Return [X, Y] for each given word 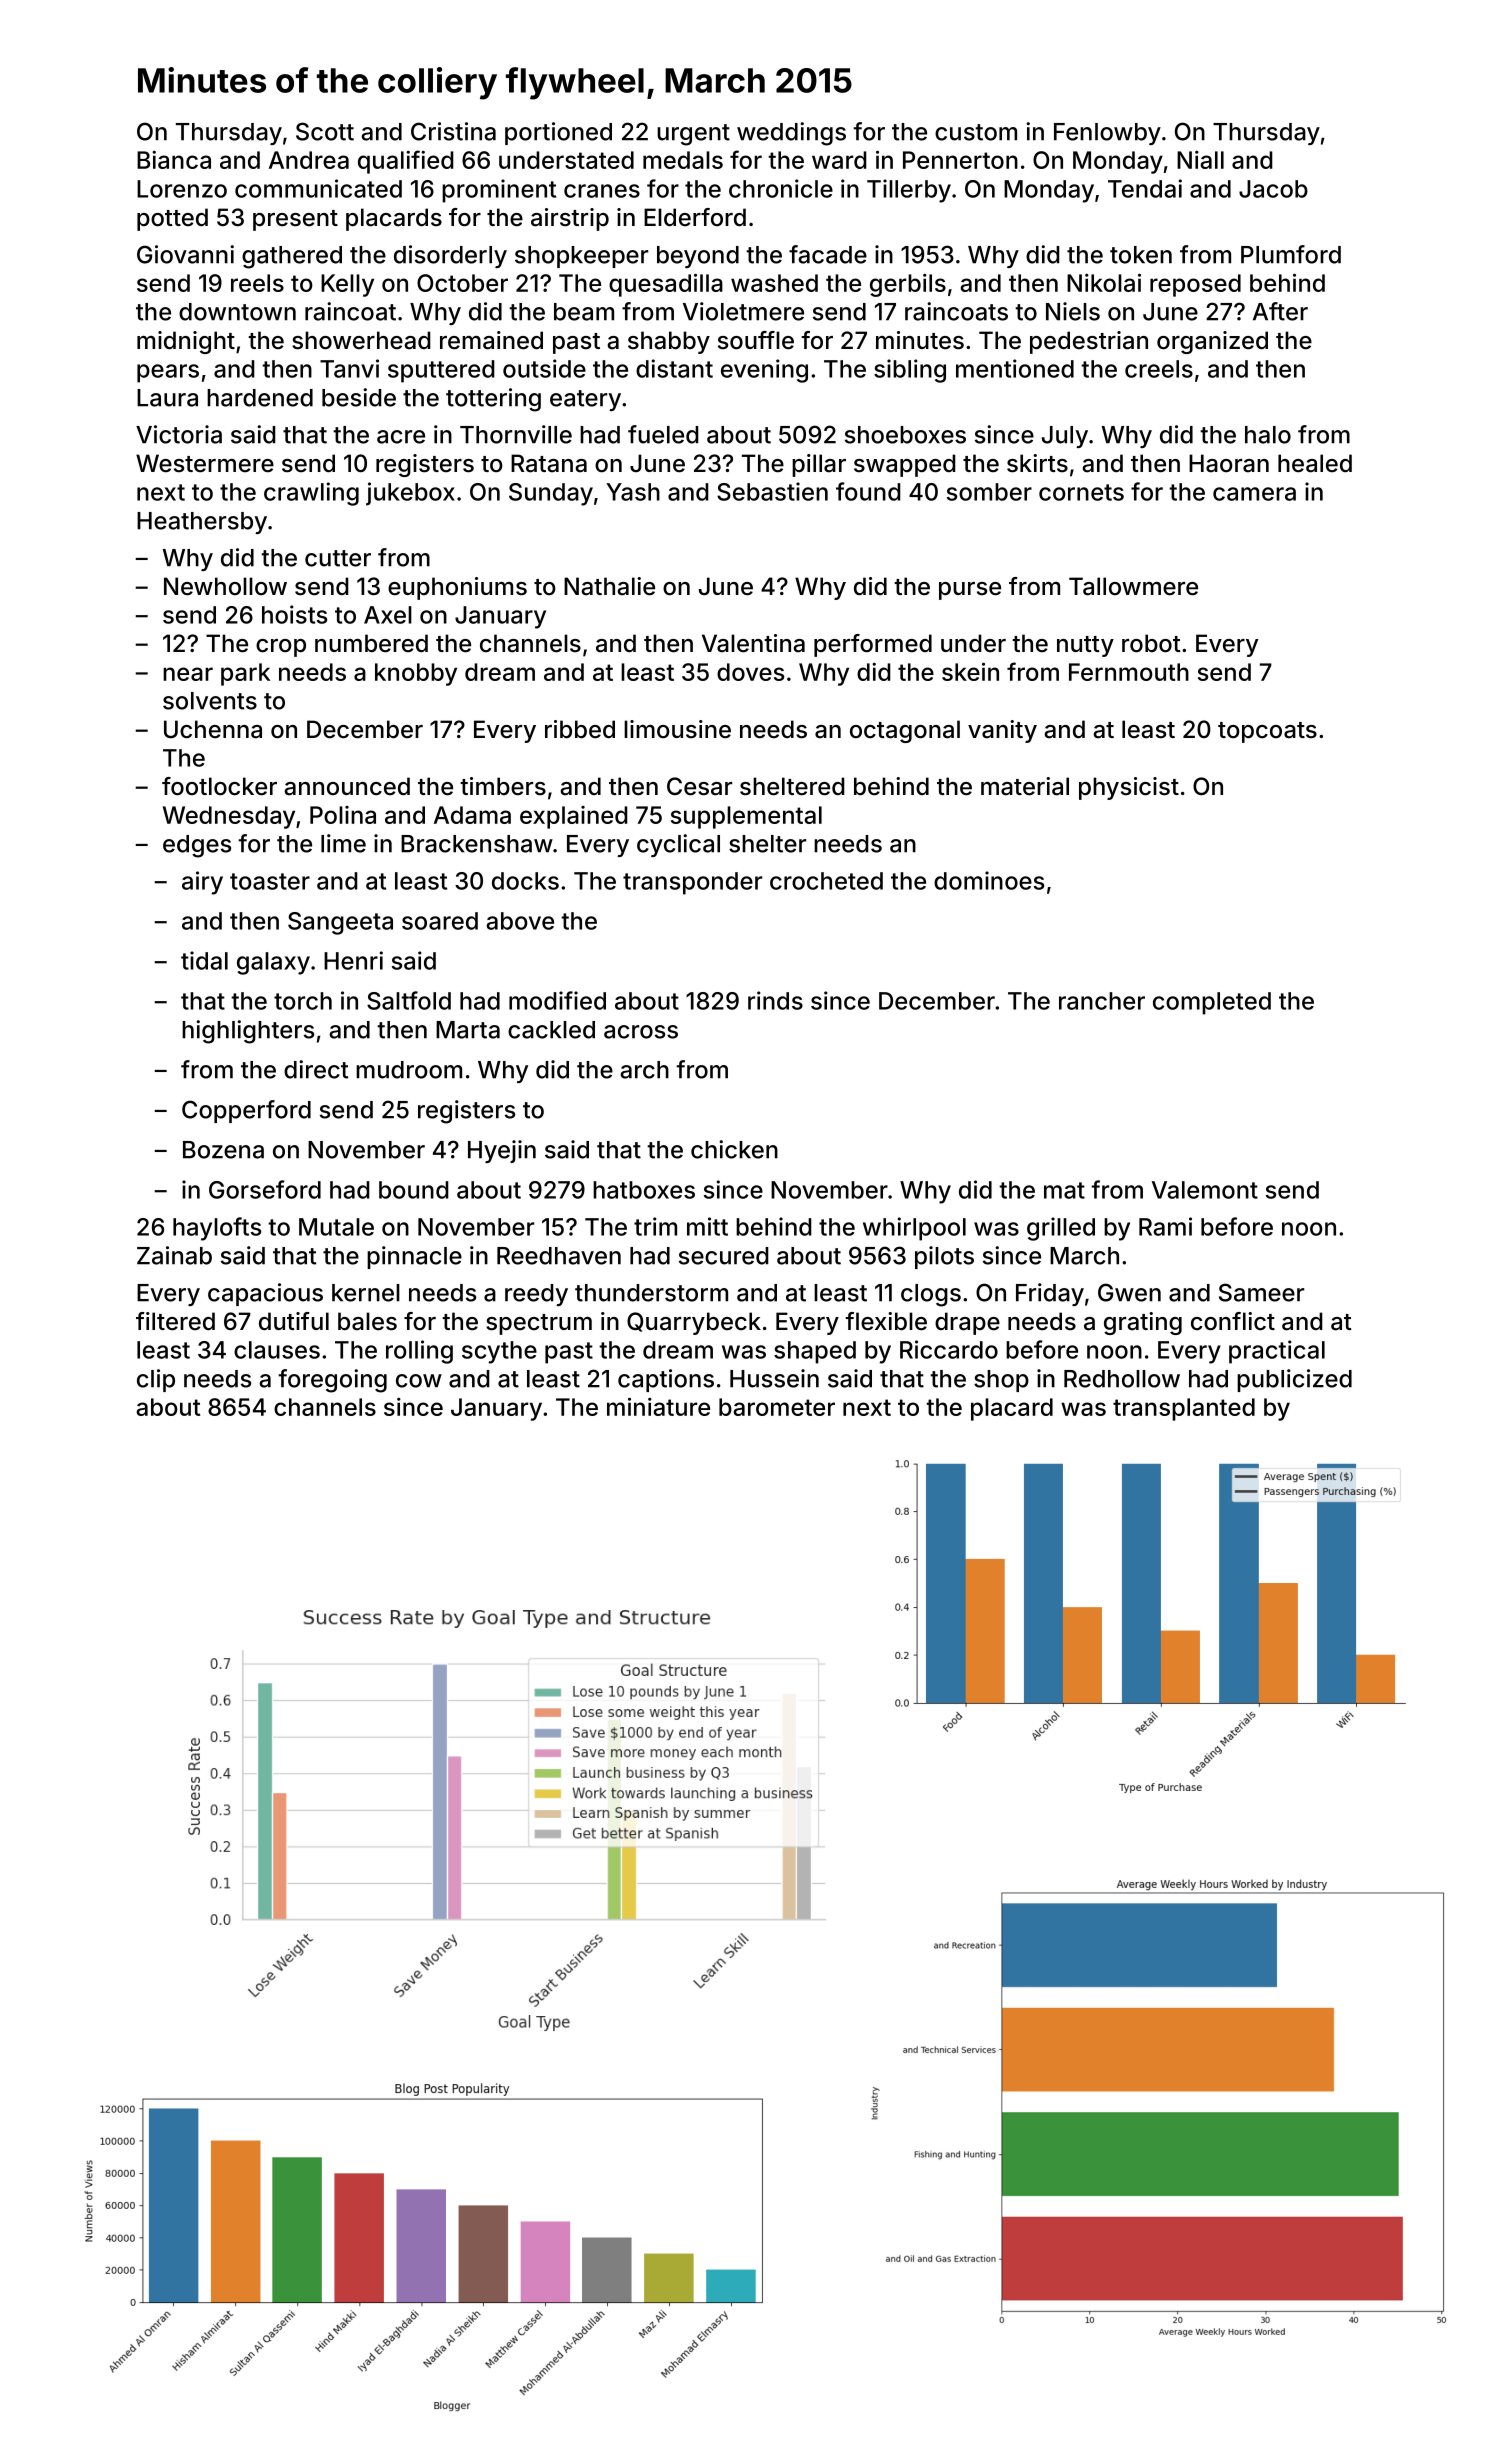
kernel [366, 1293]
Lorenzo [182, 189]
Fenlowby [1107, 134]
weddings [791, 134]
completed [1212, 1003]
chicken [734, 1149]
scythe [499, 1352]
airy [202, 883]
